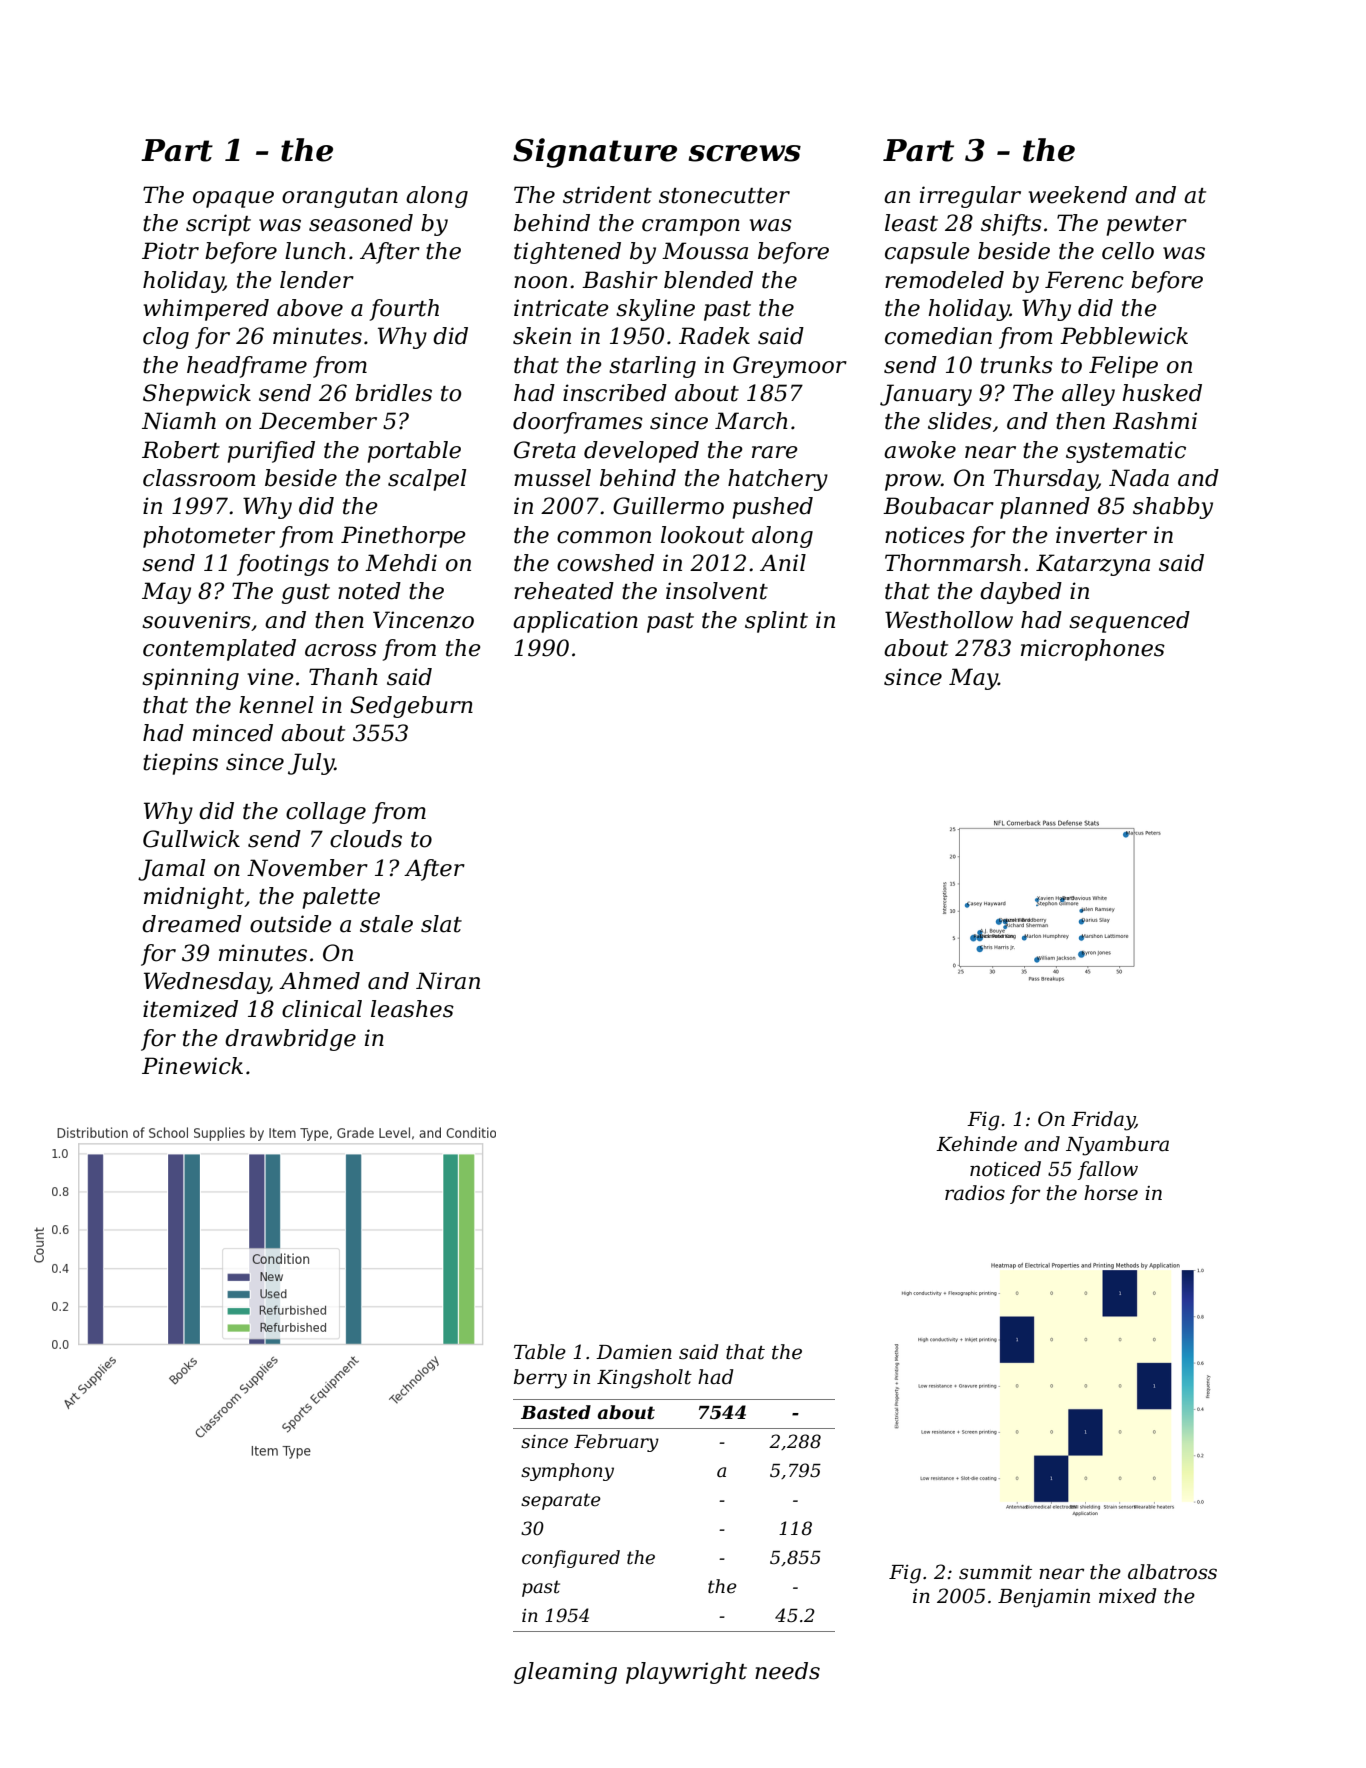  What do you see at coordinates (975, 1193) in the page?
I see `radios` at bounding box center [975, 1193].
